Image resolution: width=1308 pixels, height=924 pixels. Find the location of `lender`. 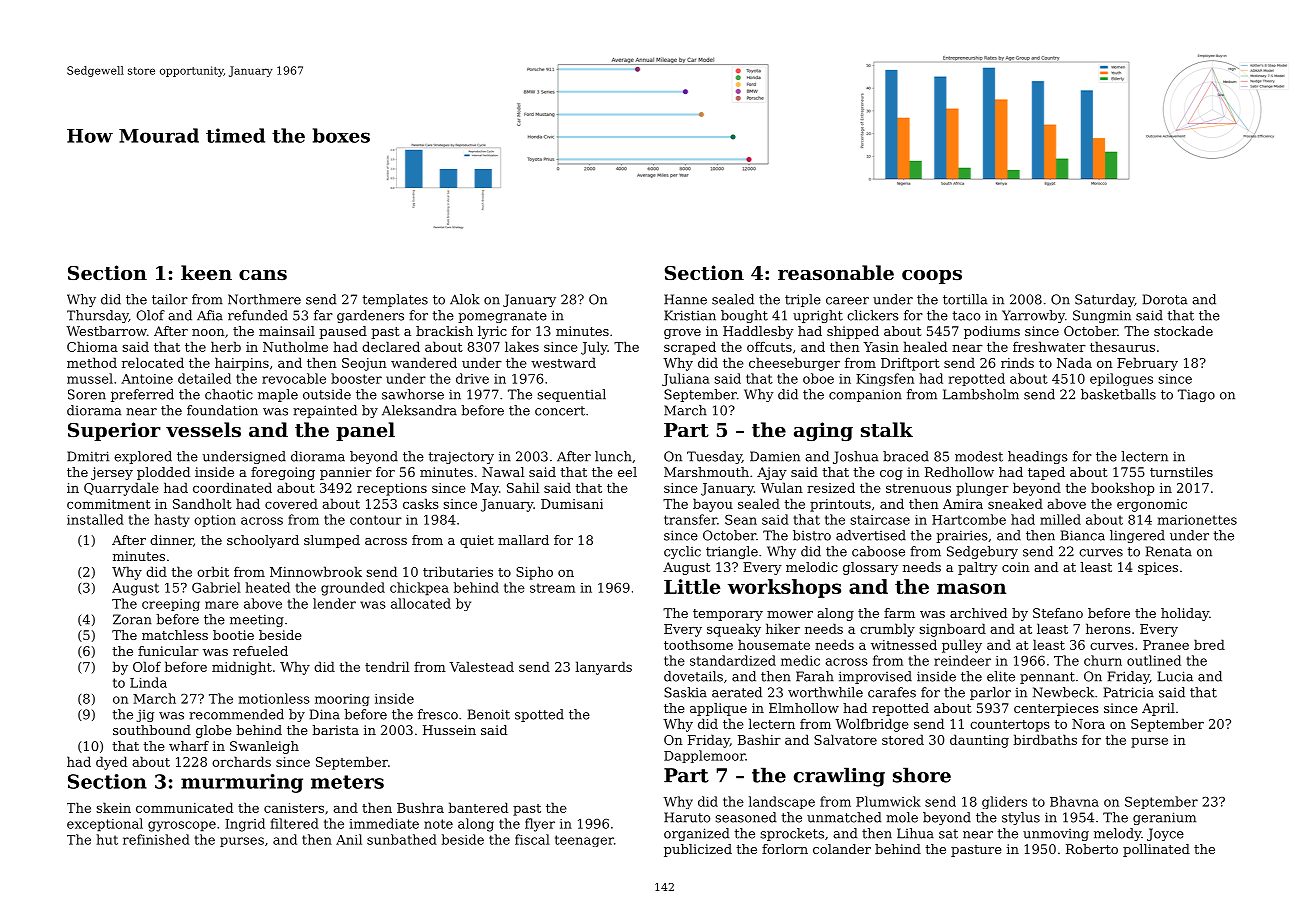

lender is located at coordinates (334, 603).
